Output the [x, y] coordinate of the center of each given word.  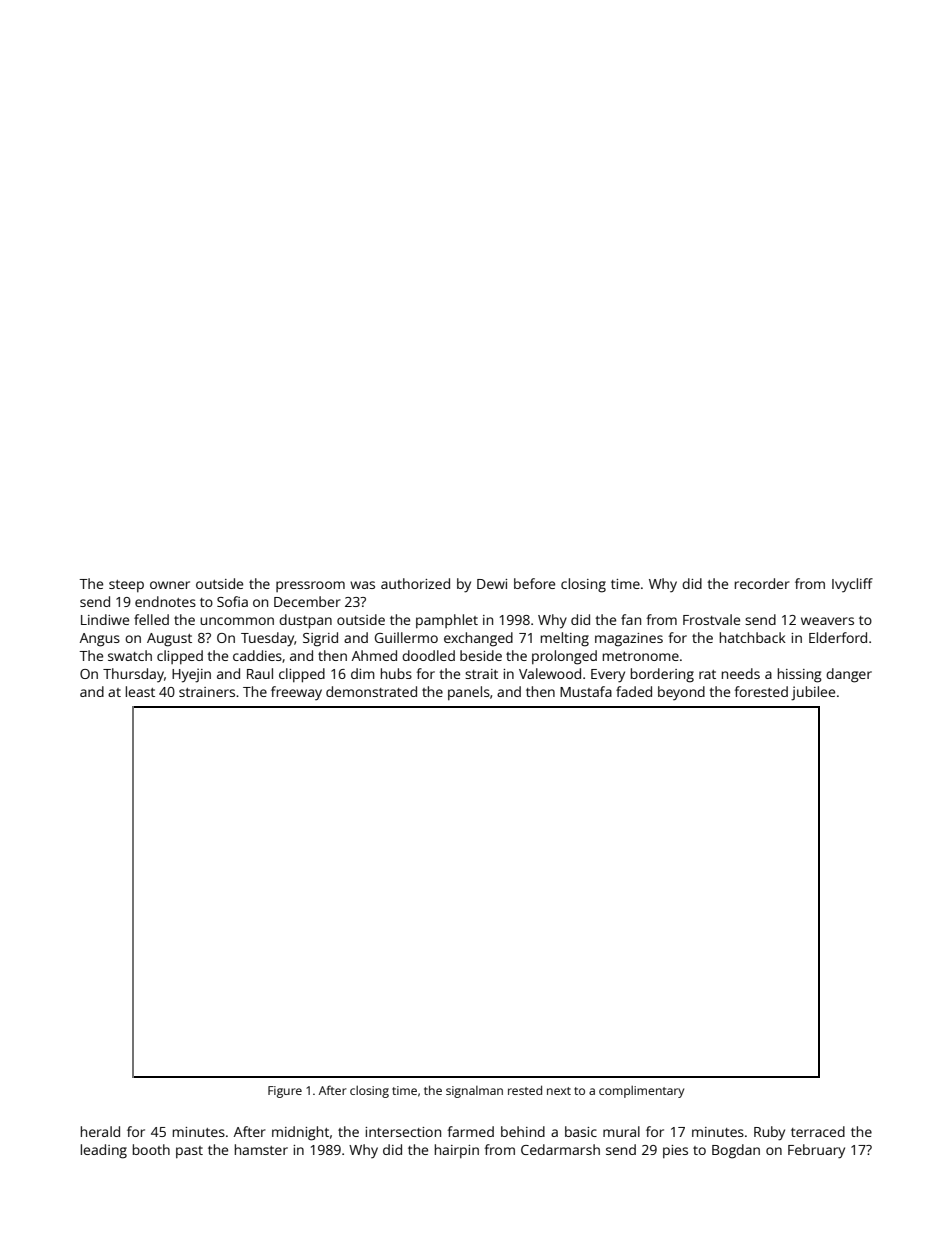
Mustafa [586, 691]
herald [100, 1131]
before [534, 583]
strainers [207, 692]
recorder [762, 583]
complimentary [641, 1092]
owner [170, 585]
